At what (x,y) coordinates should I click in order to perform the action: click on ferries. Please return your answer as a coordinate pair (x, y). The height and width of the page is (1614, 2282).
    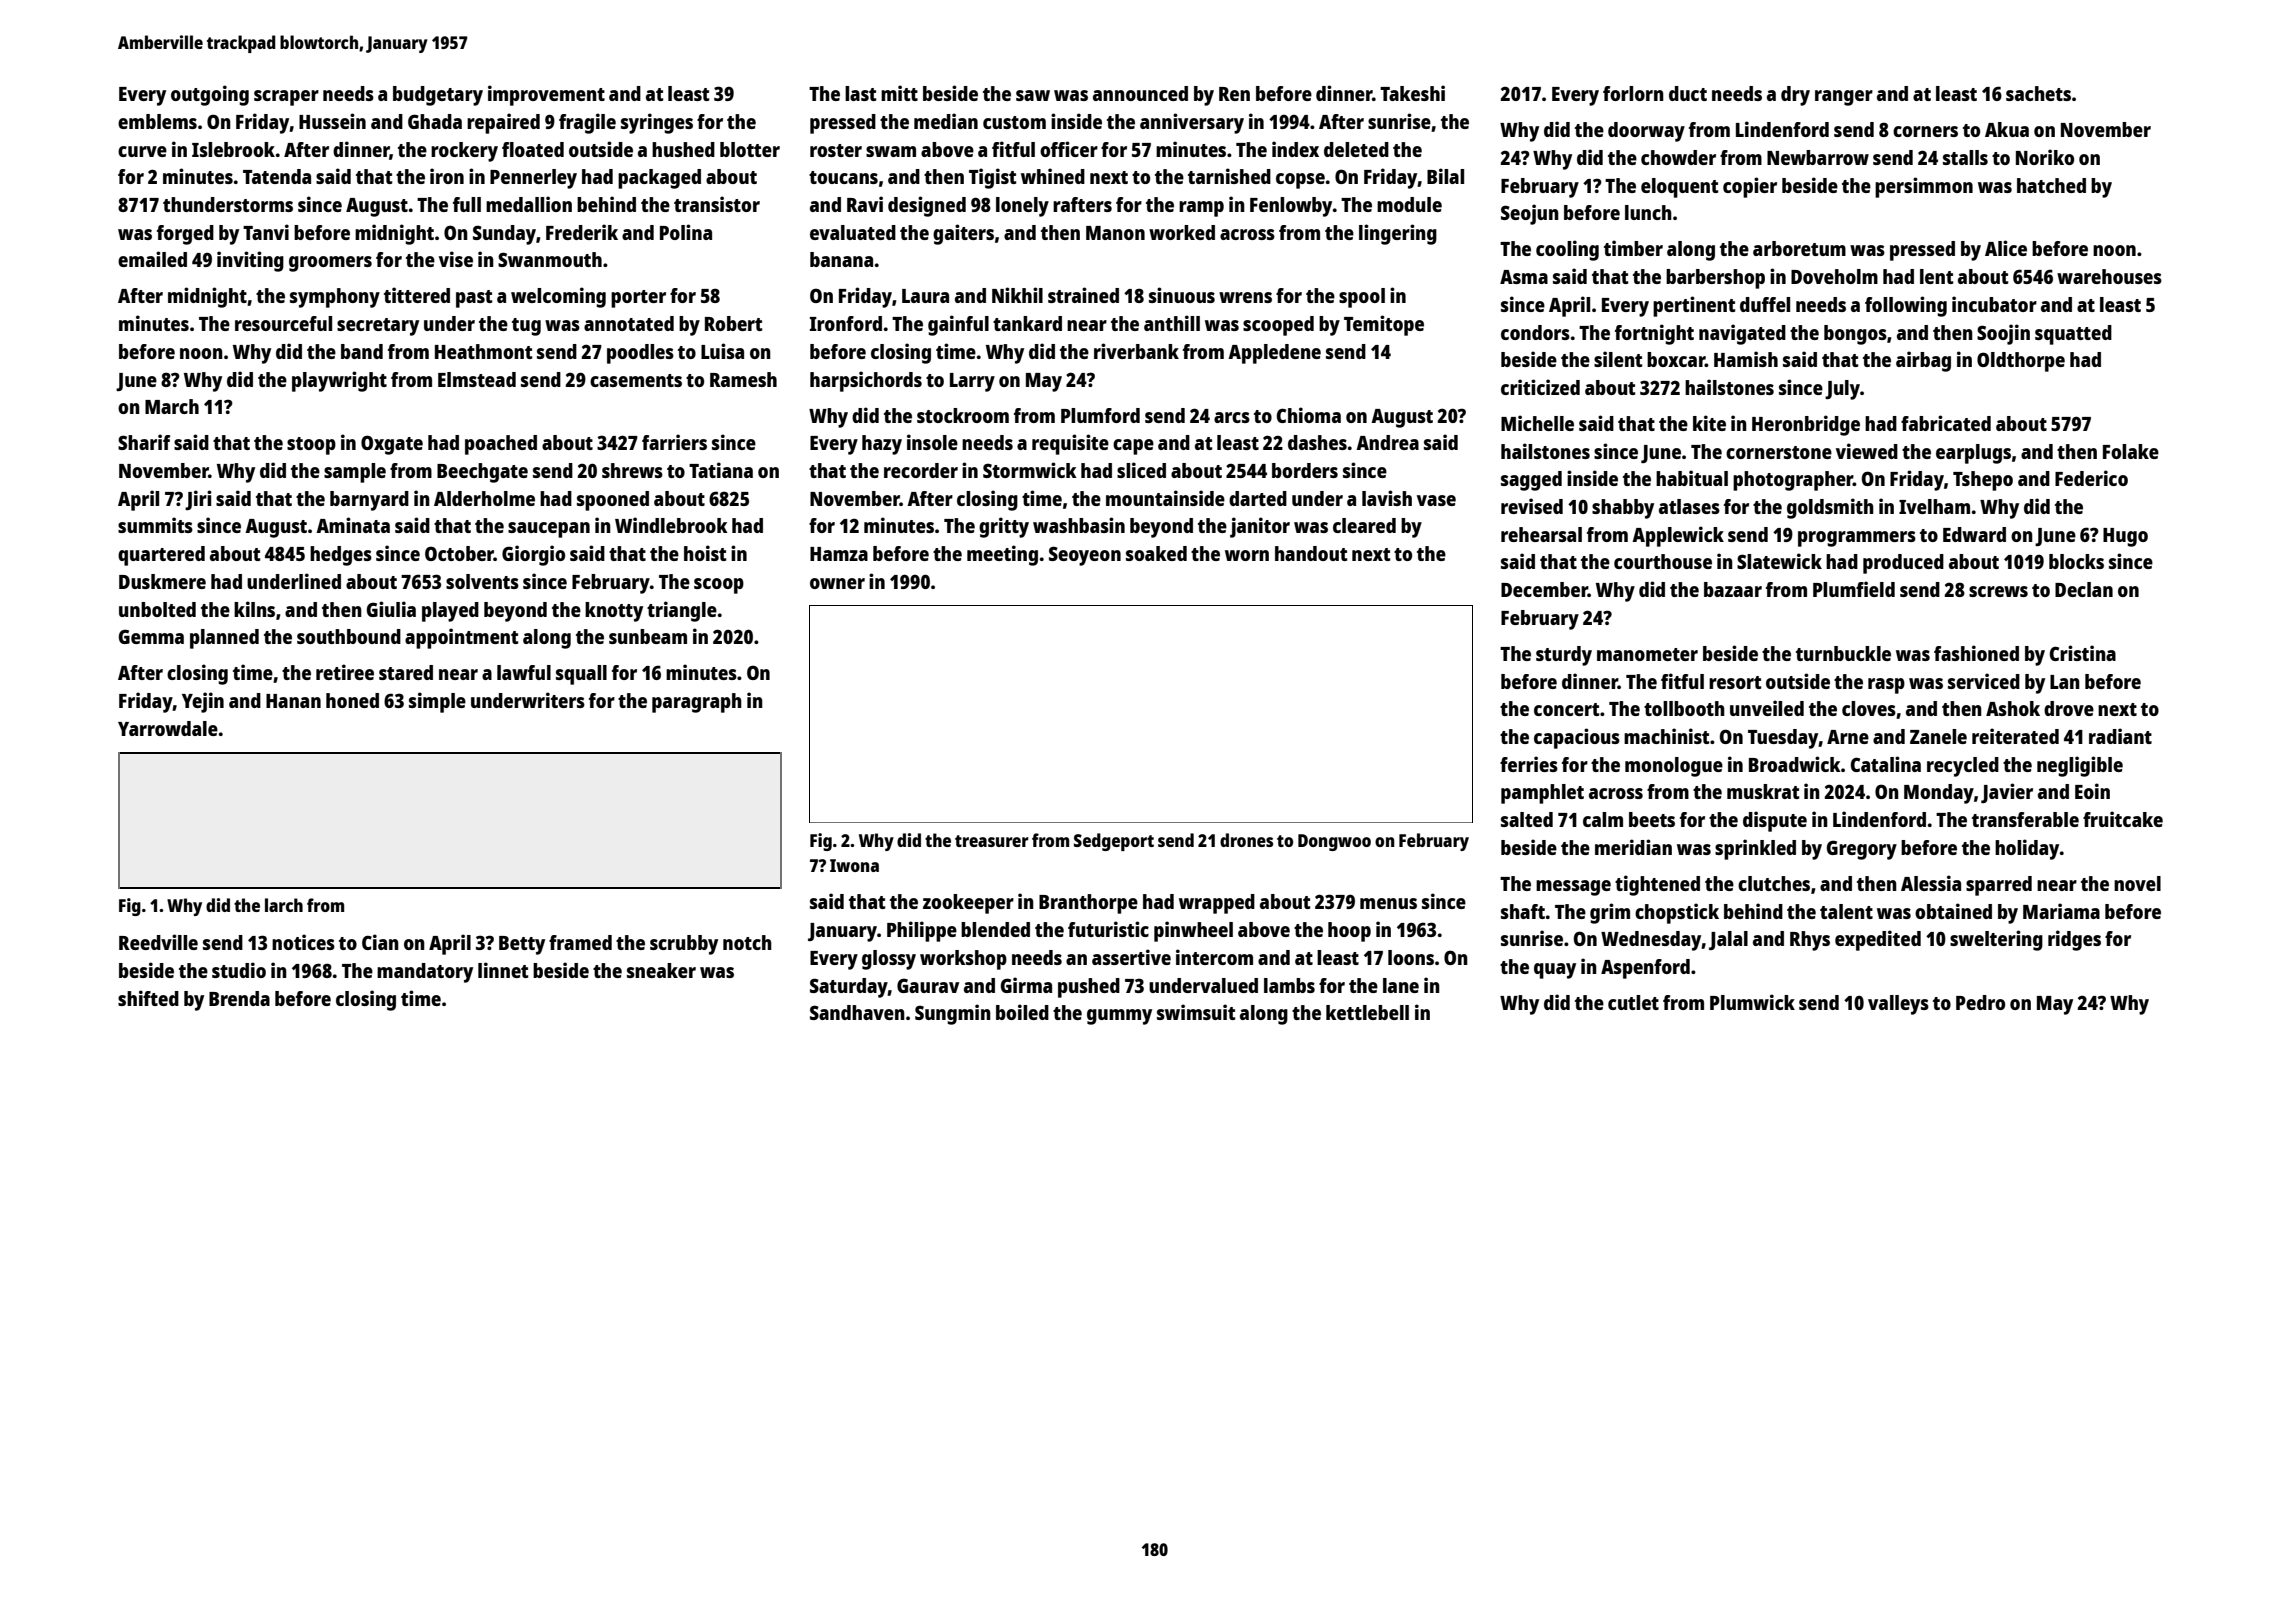
    Looking at the image, I should click on (1529, 764).
